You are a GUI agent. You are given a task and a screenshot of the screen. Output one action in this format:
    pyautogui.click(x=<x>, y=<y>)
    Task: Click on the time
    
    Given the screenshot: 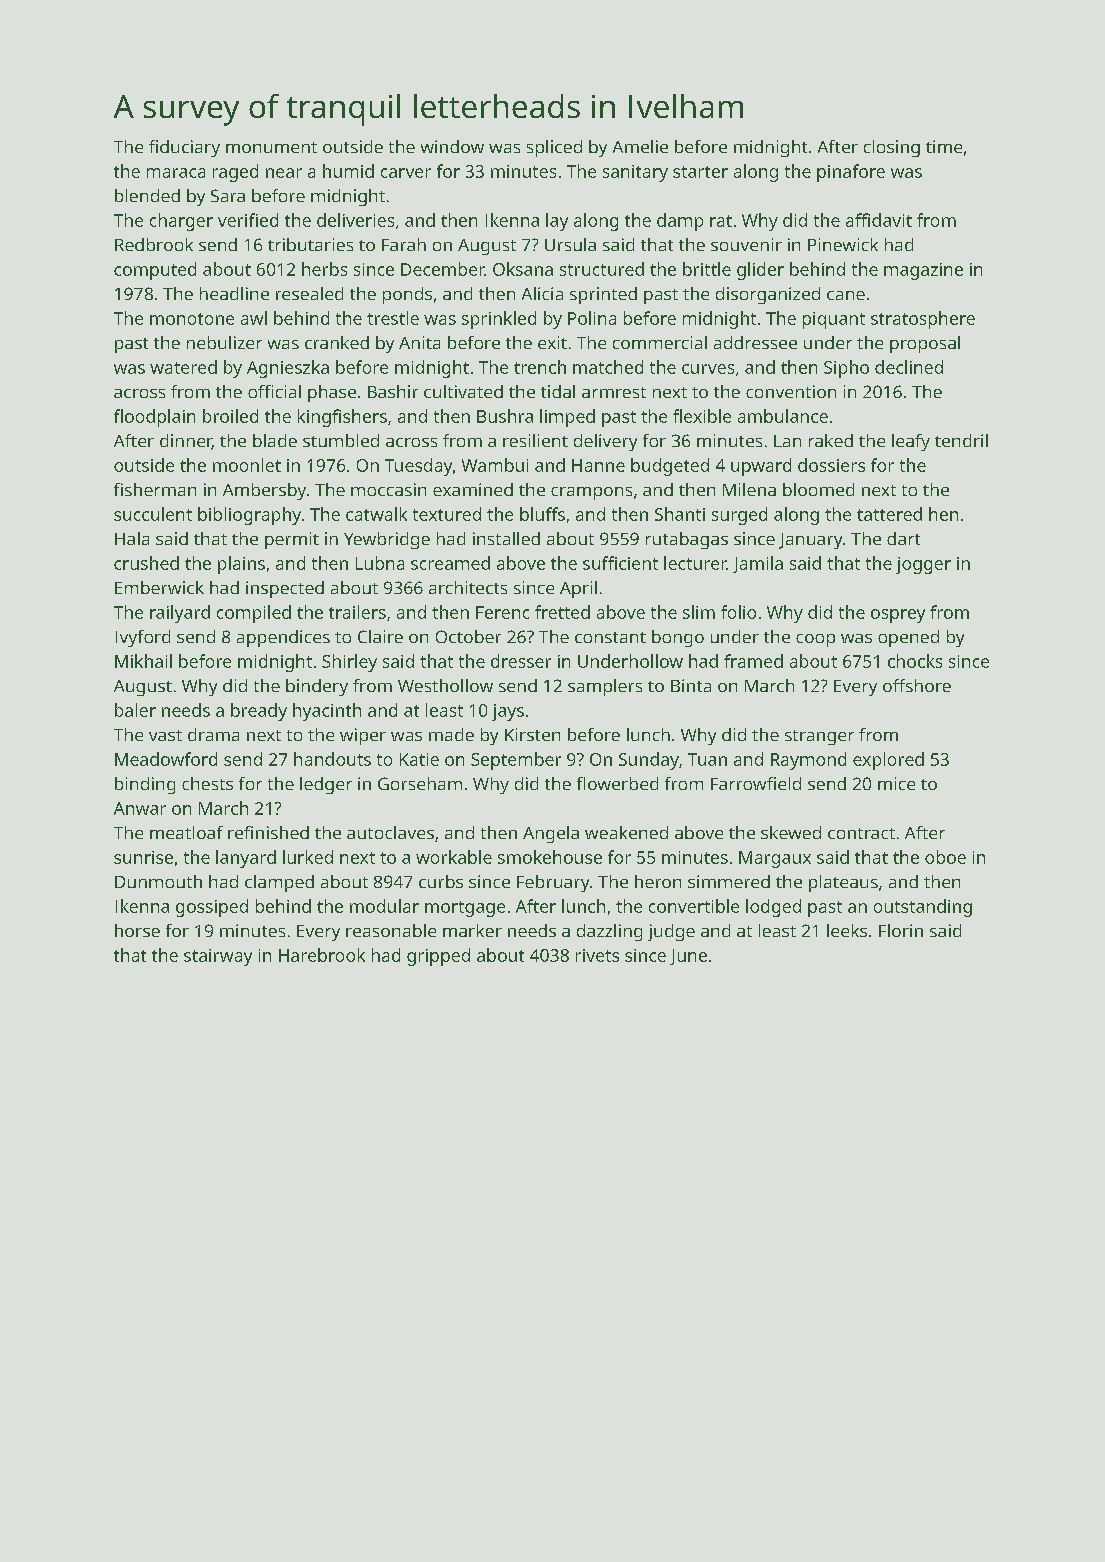 What is the action you would take?
    pyautogui.click(x=944, y=146)
